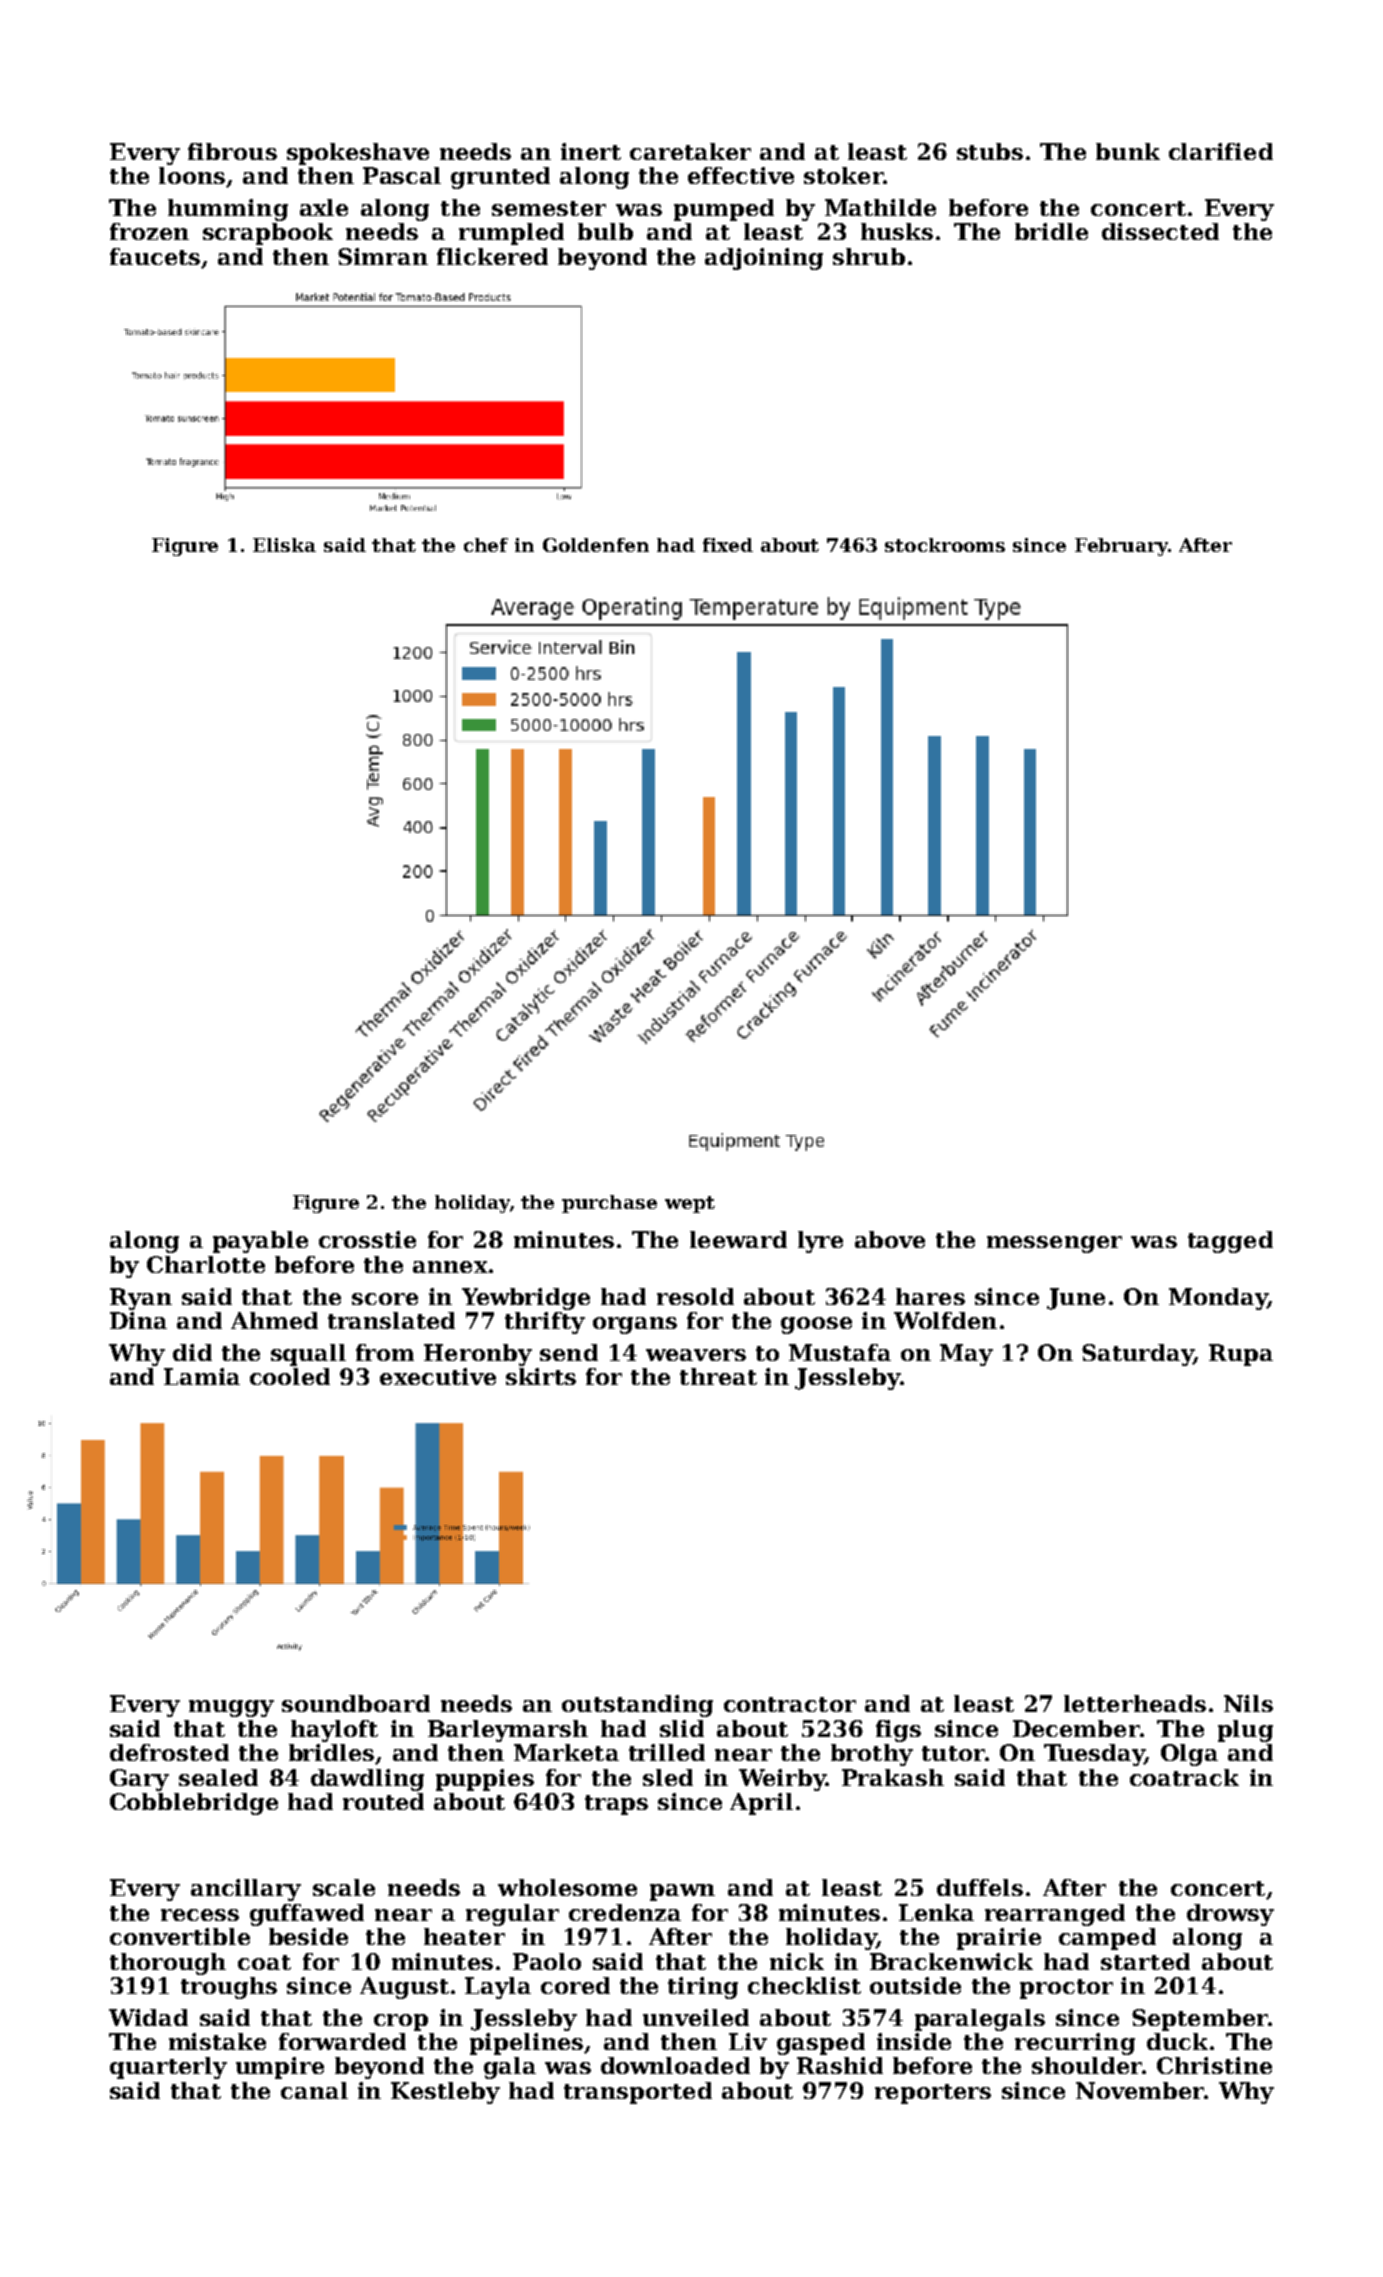 The image size is (1383, 2277). I want to click on Widad, so click(148, 2017).
